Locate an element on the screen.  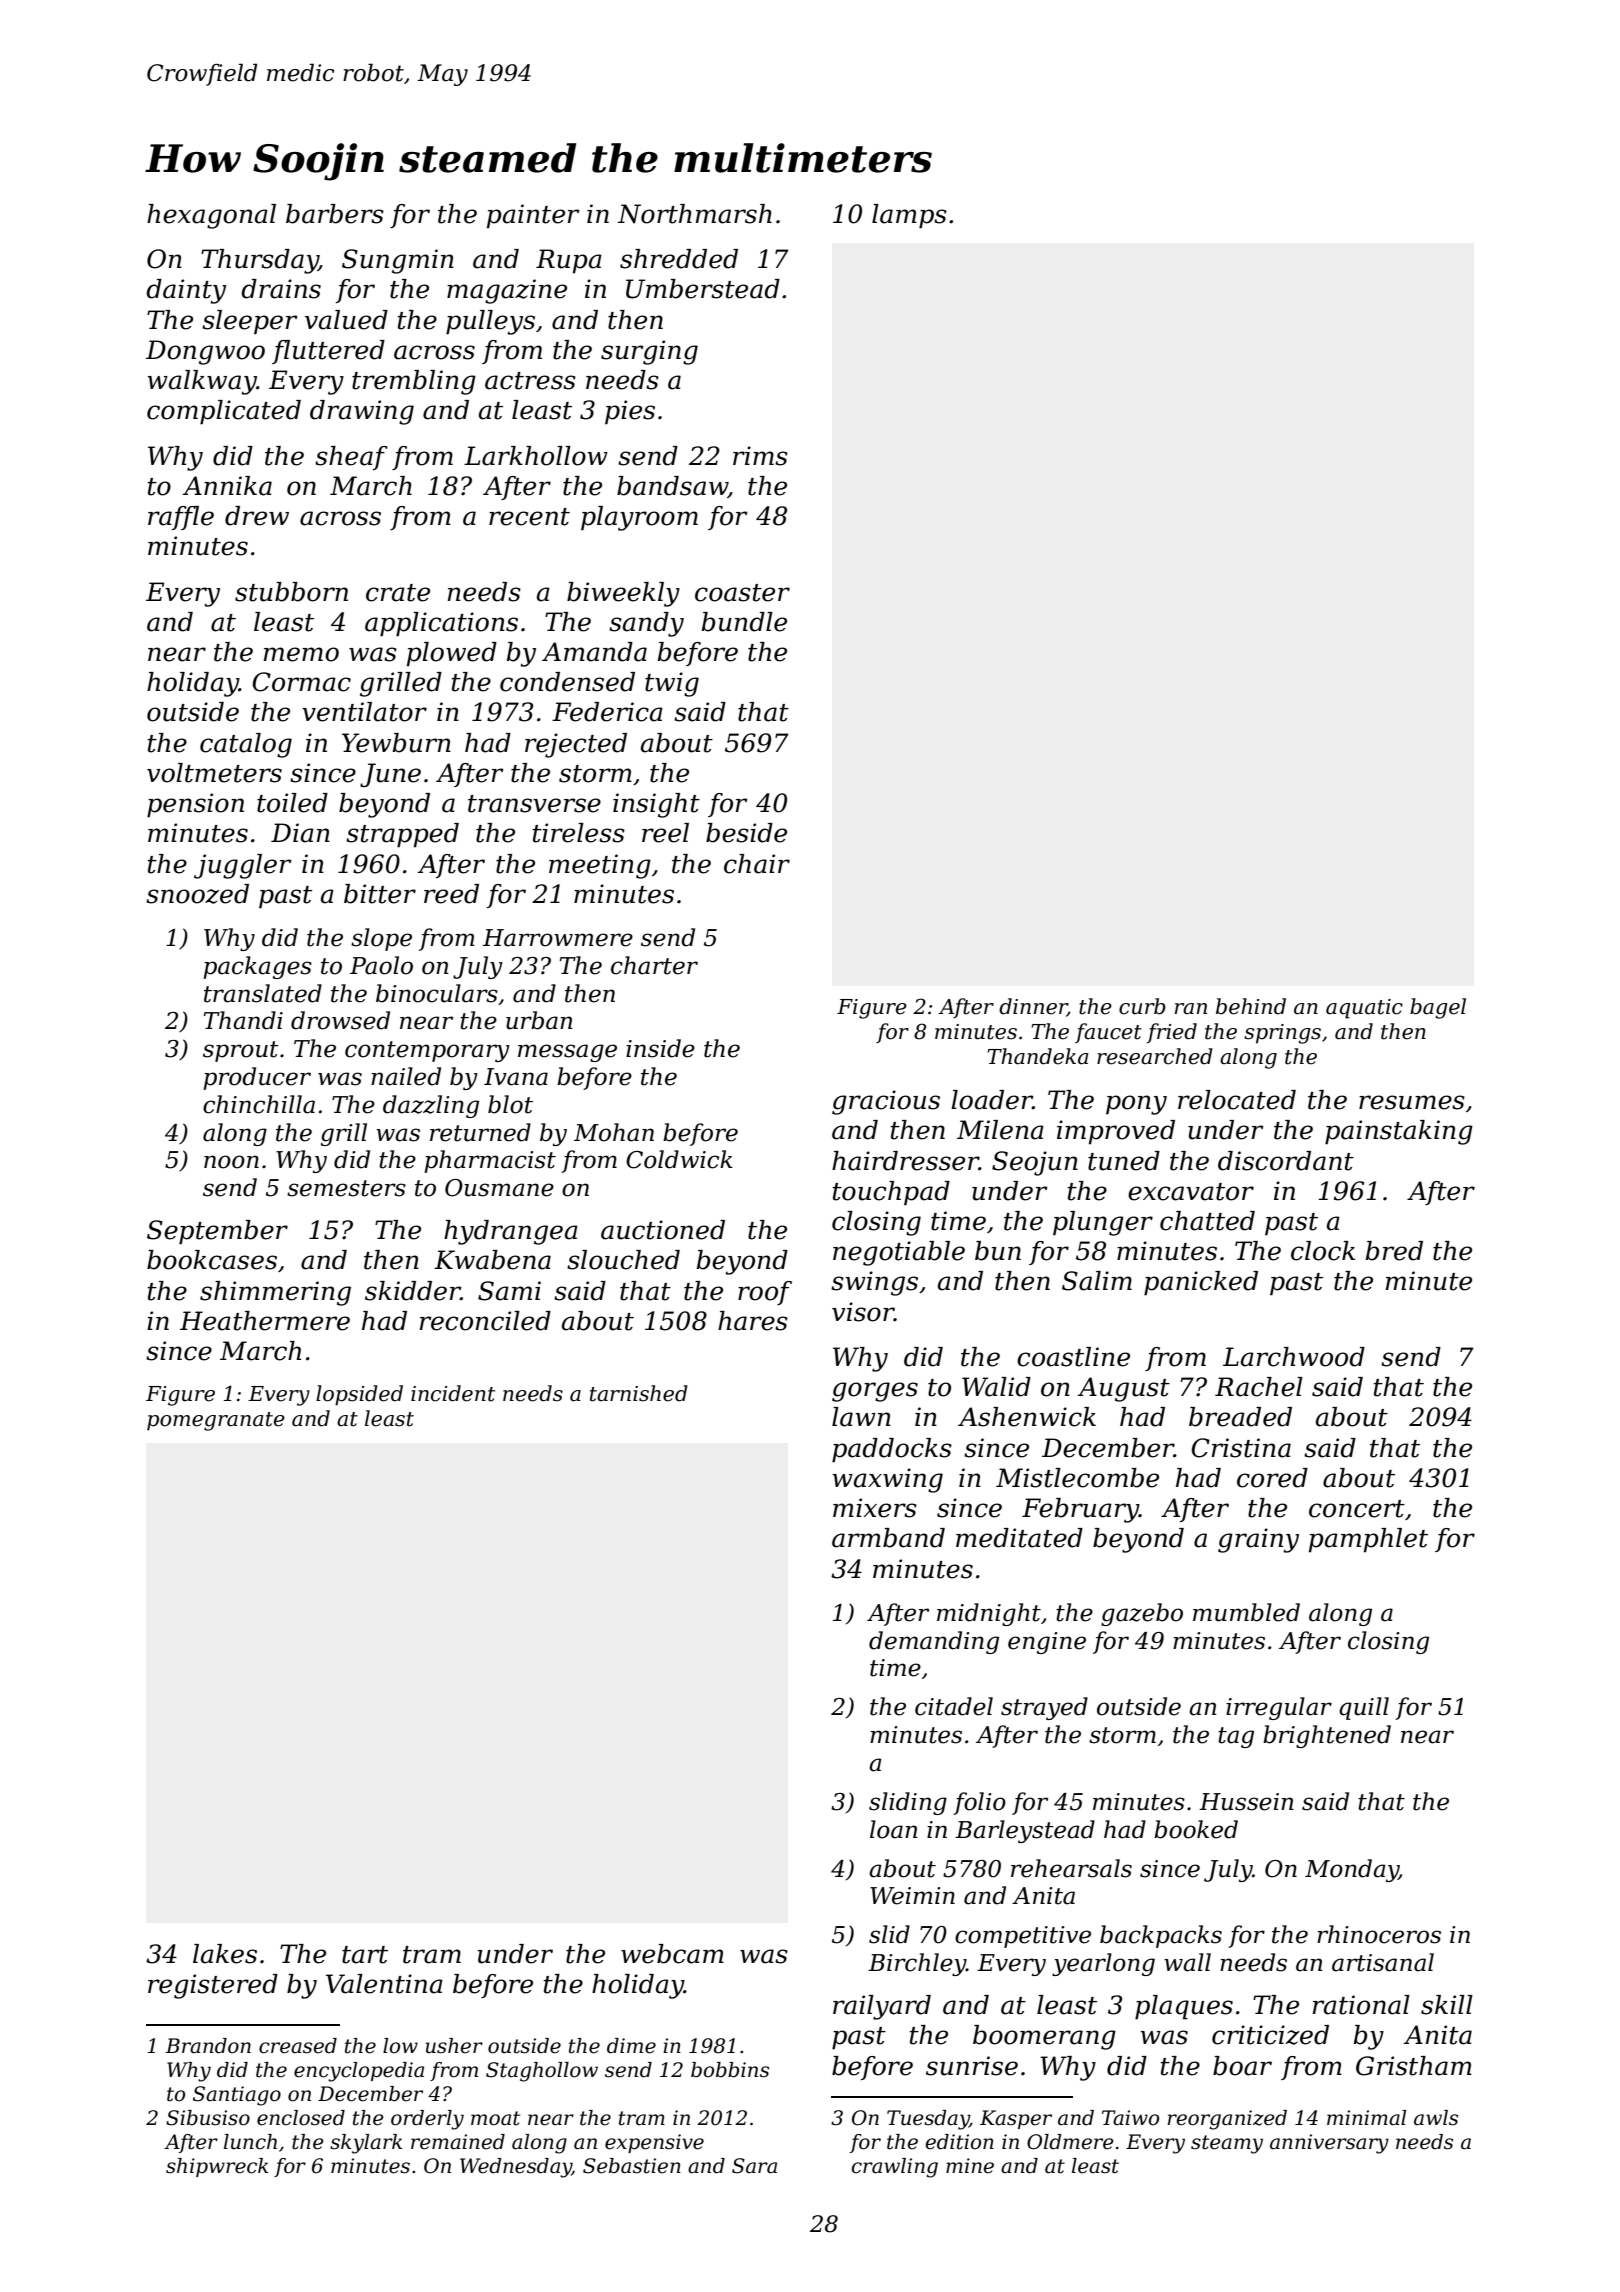
Monday is located at coordinates (1352, 1870).
